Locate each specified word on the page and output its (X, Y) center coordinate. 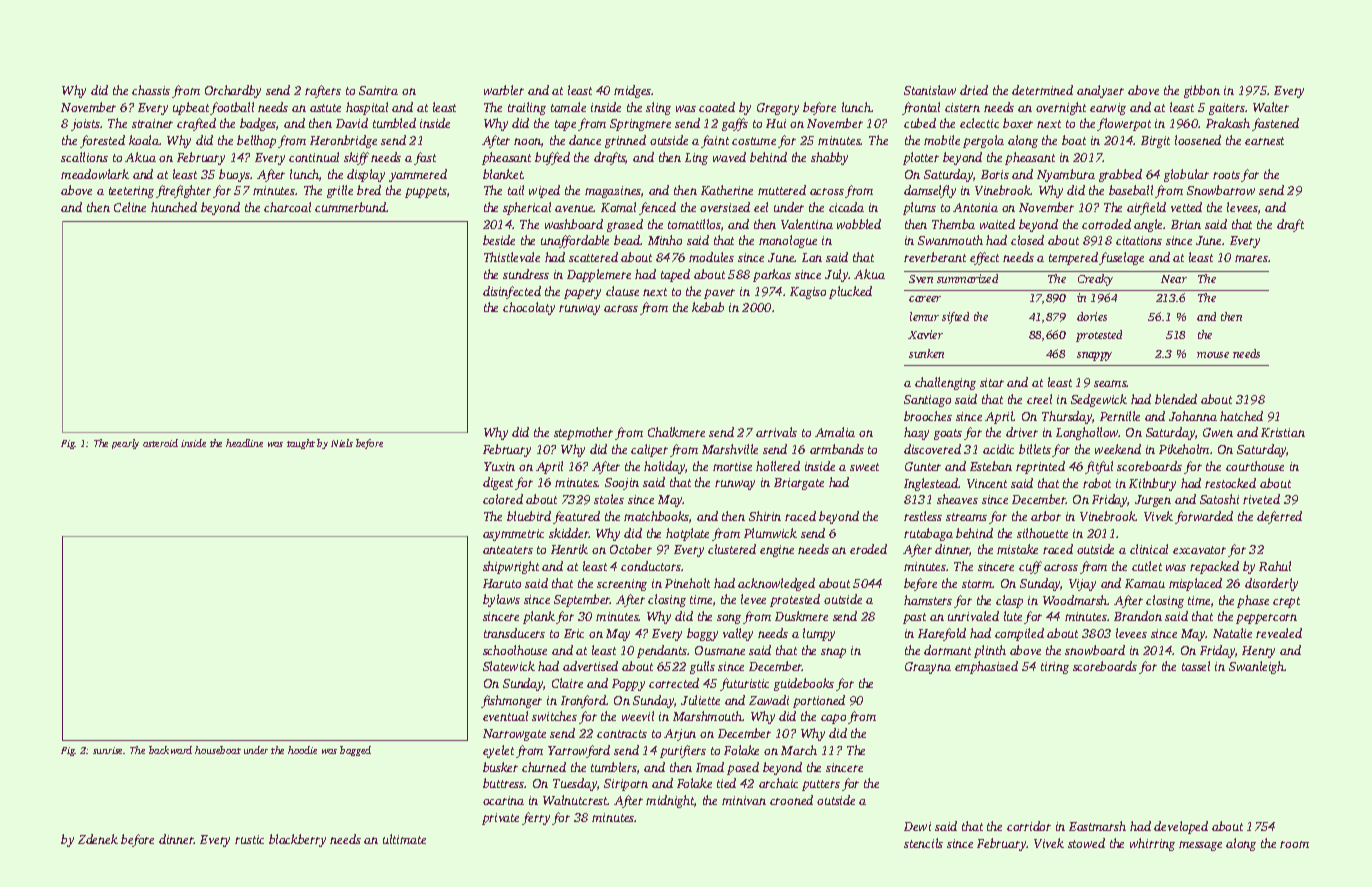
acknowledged (776, 584)
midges (633, 91)
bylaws (501, 600)
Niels (342, 443)
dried (974, 90)
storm (977, 584)
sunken (926, 353)
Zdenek (98, 839)
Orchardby (233, 91)
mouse (1213, 355)
